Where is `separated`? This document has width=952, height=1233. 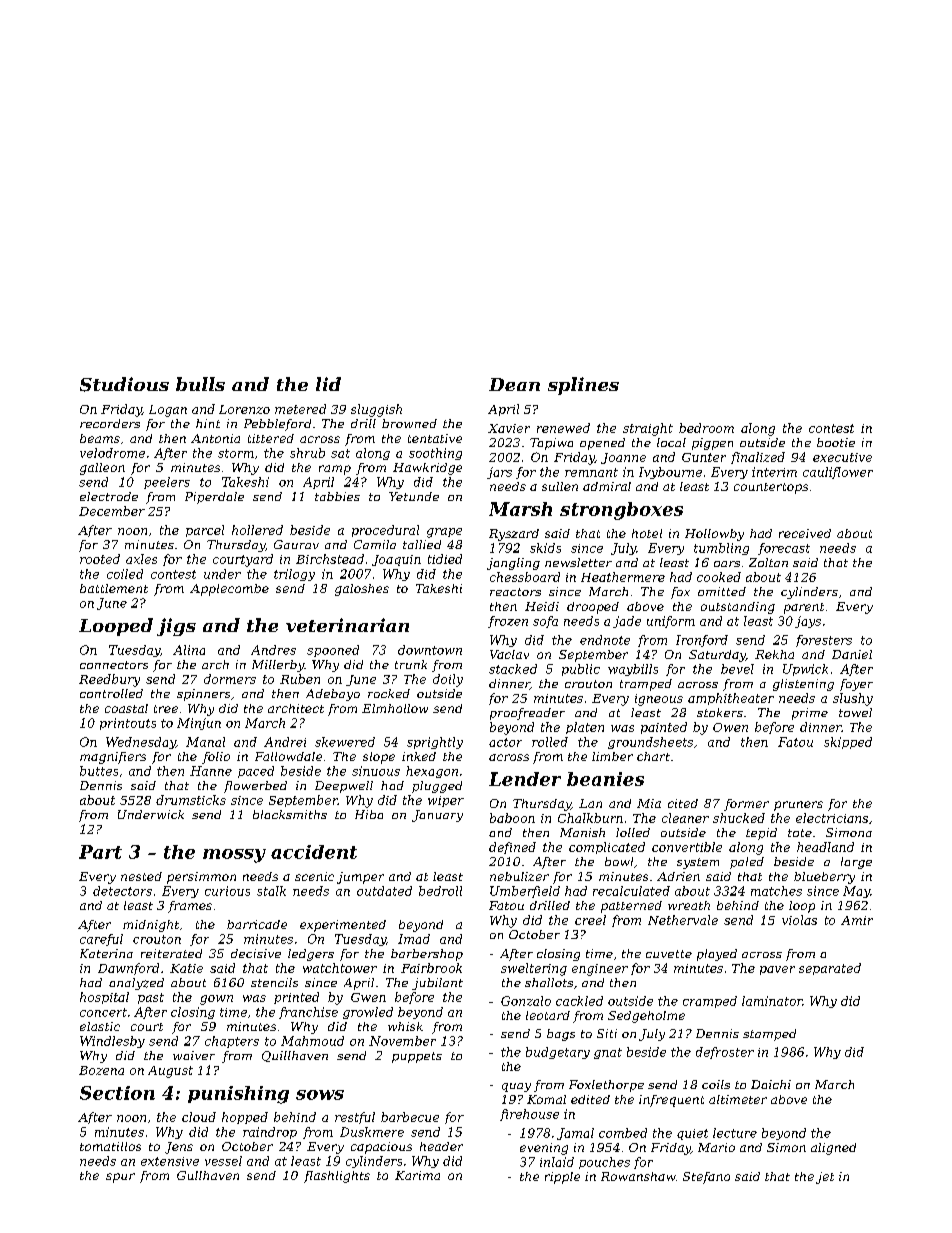
separated is located at coordinates (830, 969).
